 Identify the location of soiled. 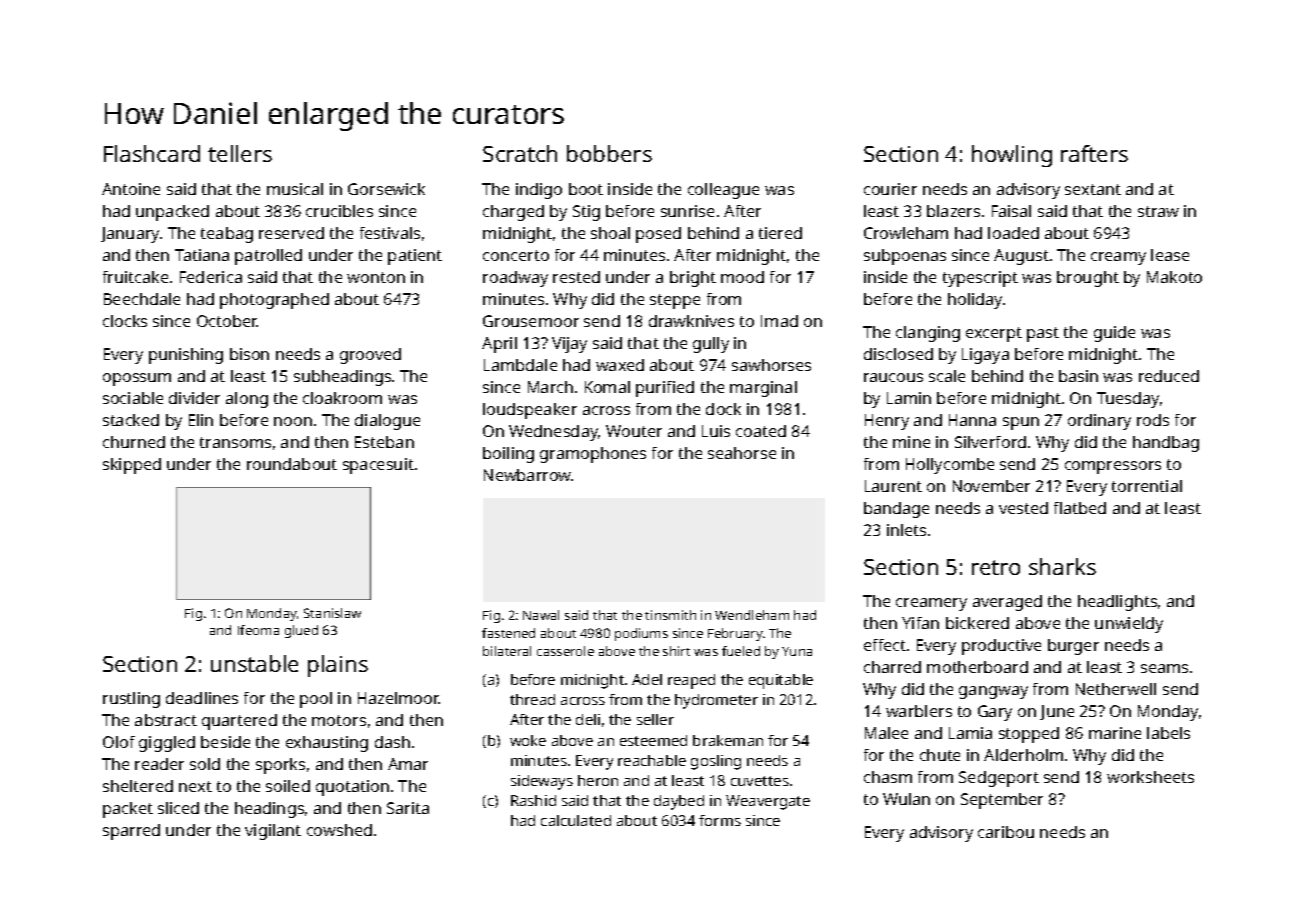
(288, 786).
